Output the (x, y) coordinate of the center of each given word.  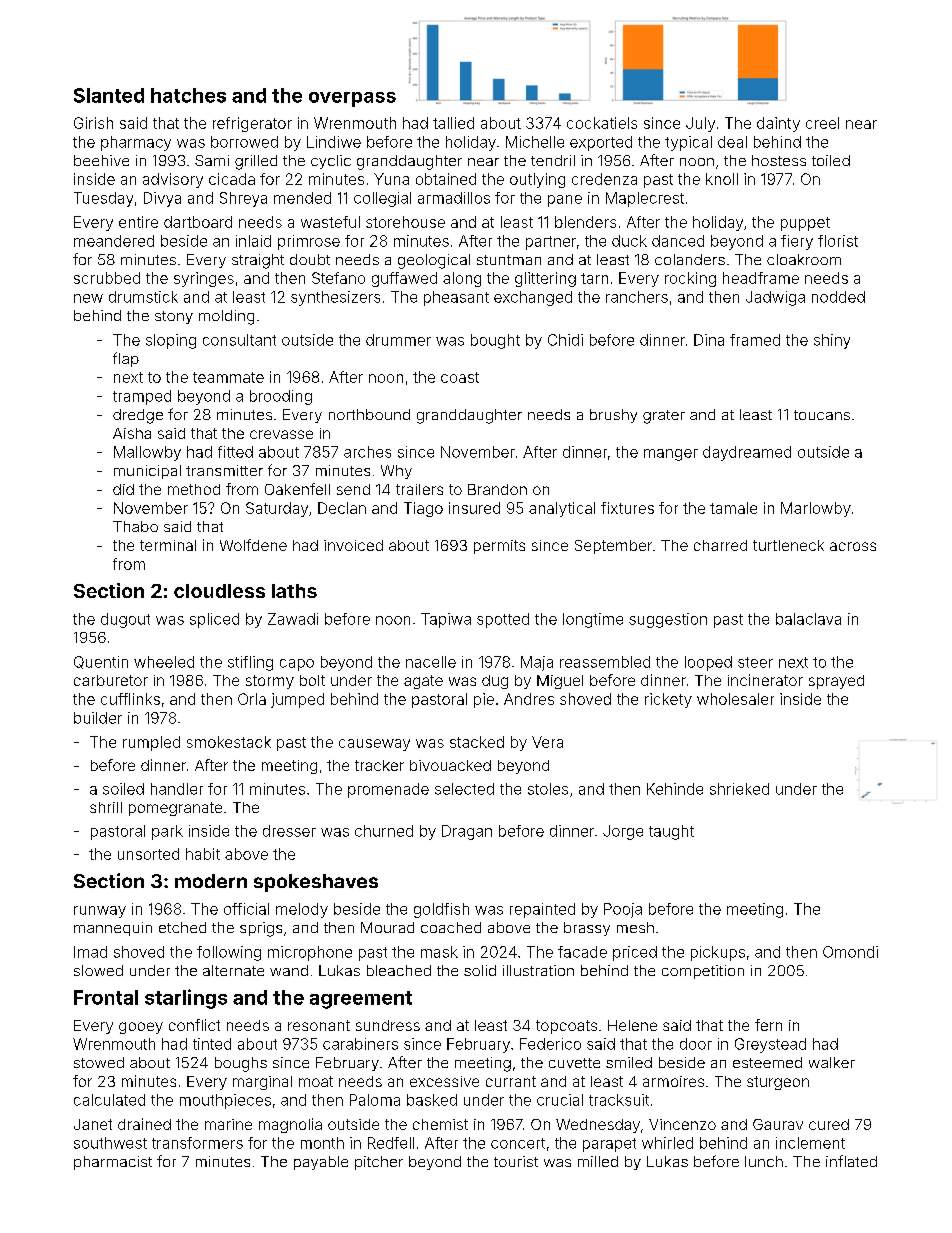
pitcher (379, 1163)
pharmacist (113, 1163)
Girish (93, 123)
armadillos (454, 198)
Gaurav (778, 1124)
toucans (822, 415)
